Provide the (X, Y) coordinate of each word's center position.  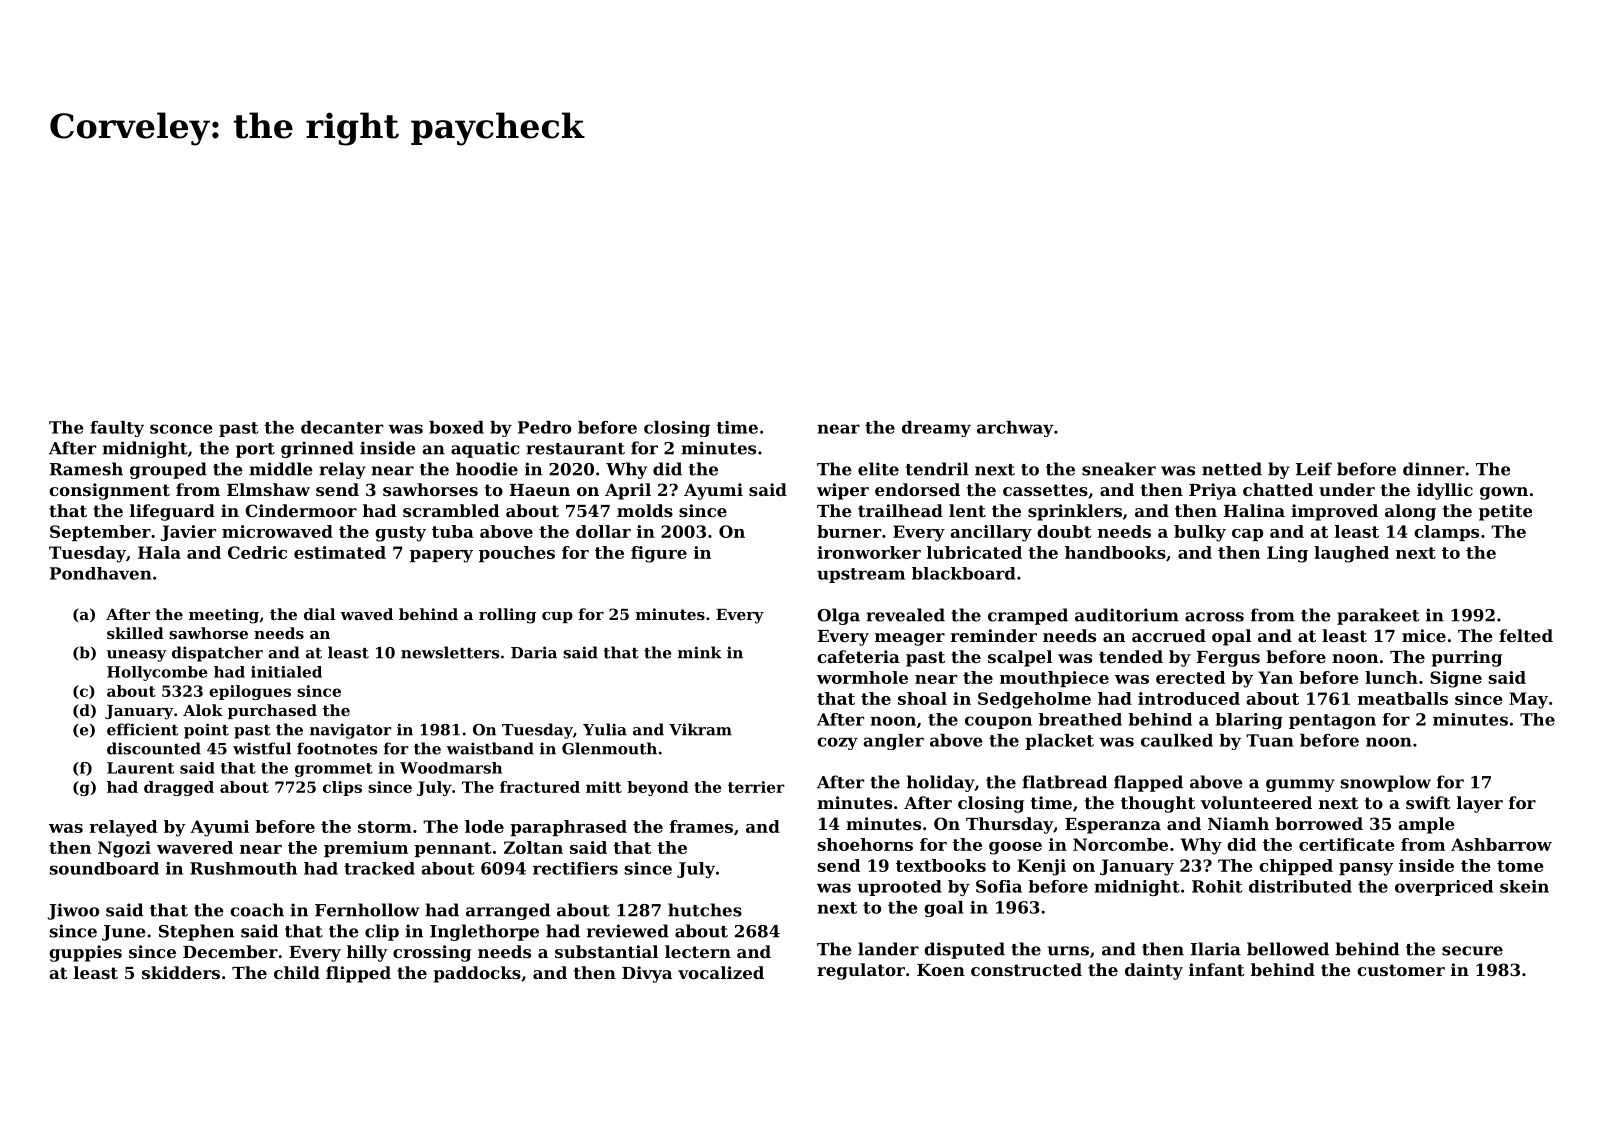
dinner (1434, 469)
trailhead (900, 510)
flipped (358, 974)
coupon (998, 722)
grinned (317, 449)
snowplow (1386, 783)
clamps (1446, 533)
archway (1015, 429)
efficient (142, 729)
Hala (159, 552)
